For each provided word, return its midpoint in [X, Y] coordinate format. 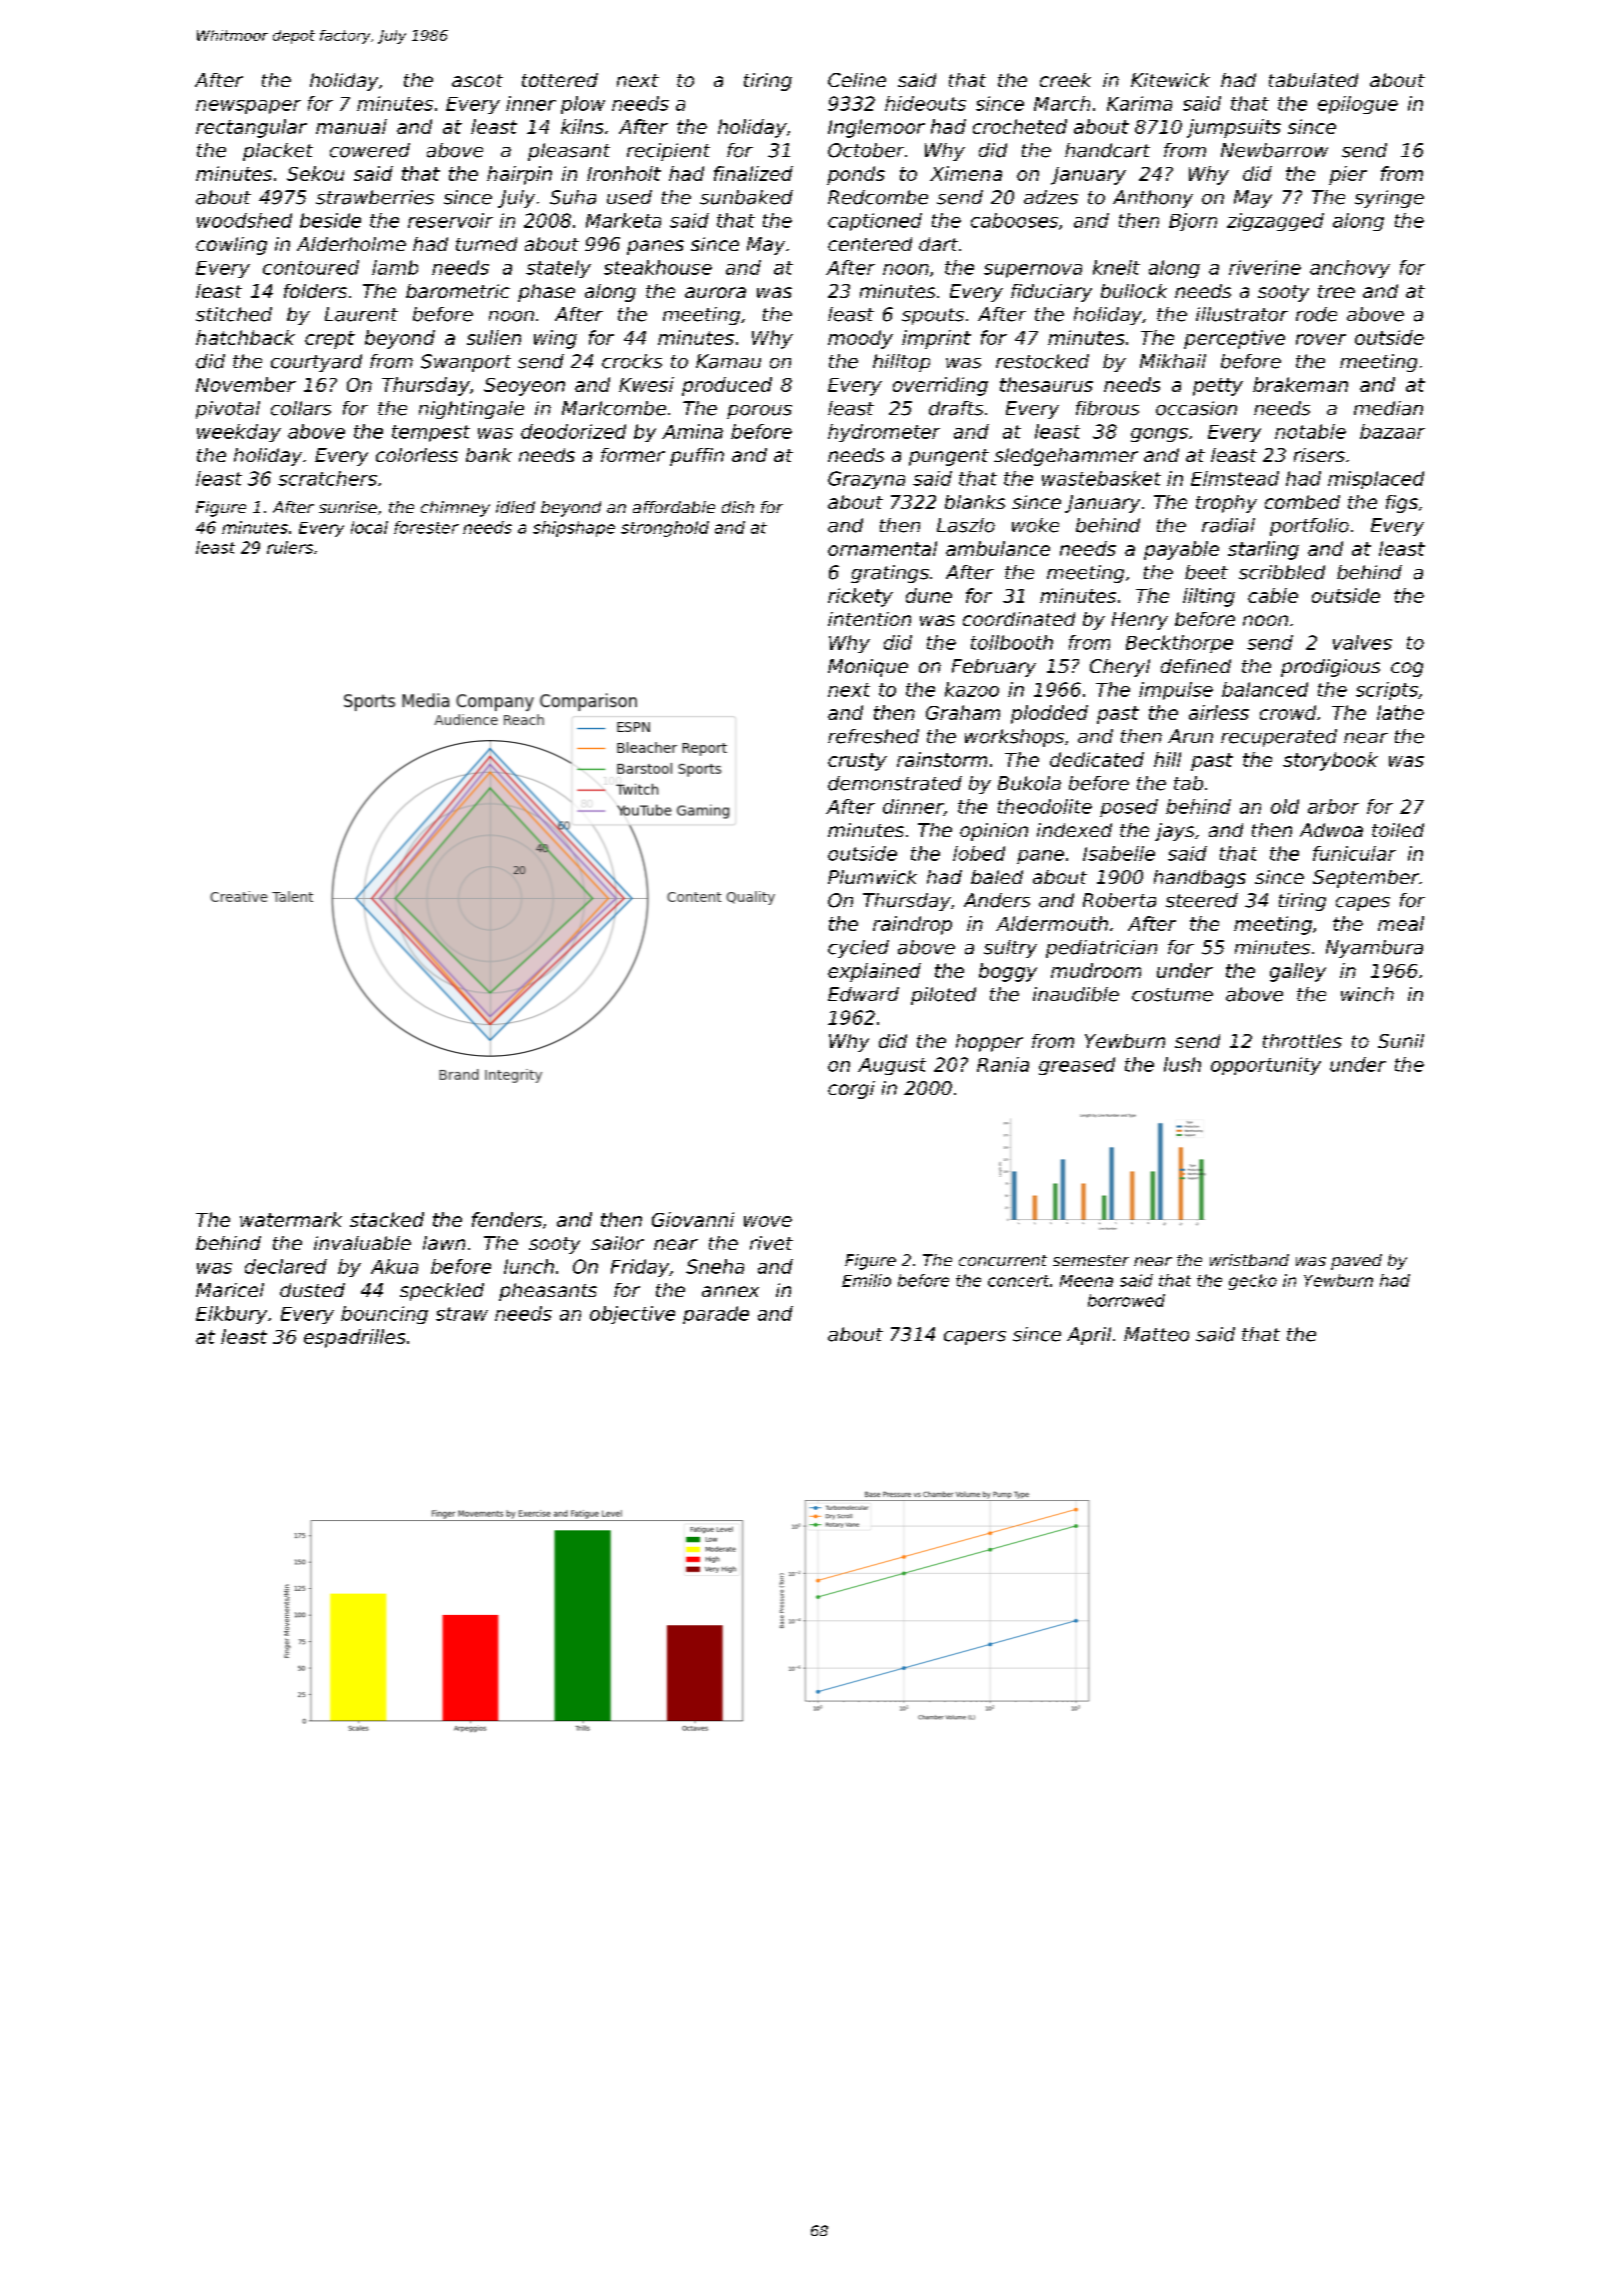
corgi [851, 1090]
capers [975, 1338]
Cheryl [1120, 668]
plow [583, 105]
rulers [290, 547]
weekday [239, 433]
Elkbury [231, 1315]
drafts [956, 408]
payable [1181, 550]
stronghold [665, 529]
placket [278, 152]
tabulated [1313, 80]
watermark [291, 1219]
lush [1182, 1064]
